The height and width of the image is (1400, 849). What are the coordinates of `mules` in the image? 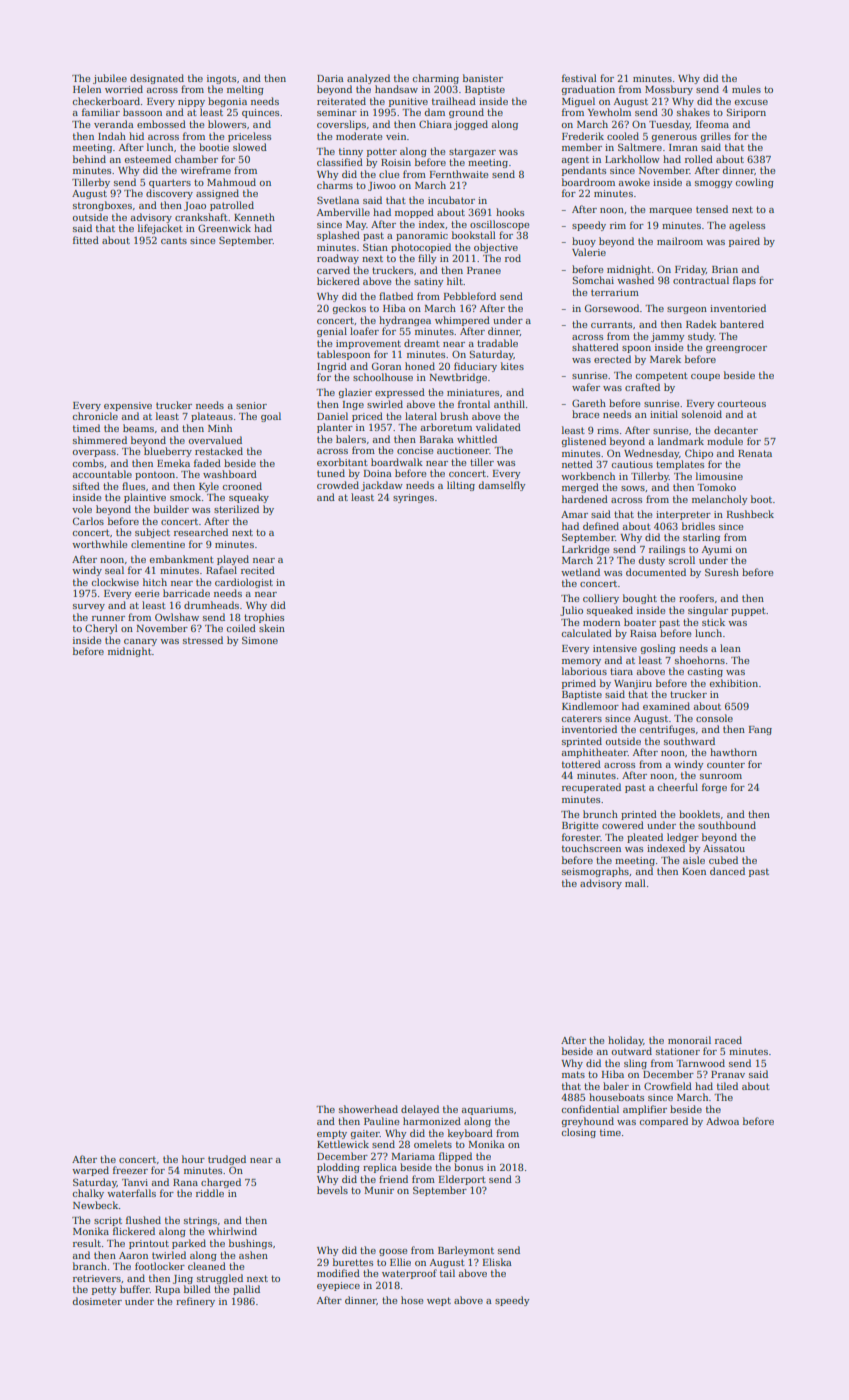 It's located at (746, 89).
